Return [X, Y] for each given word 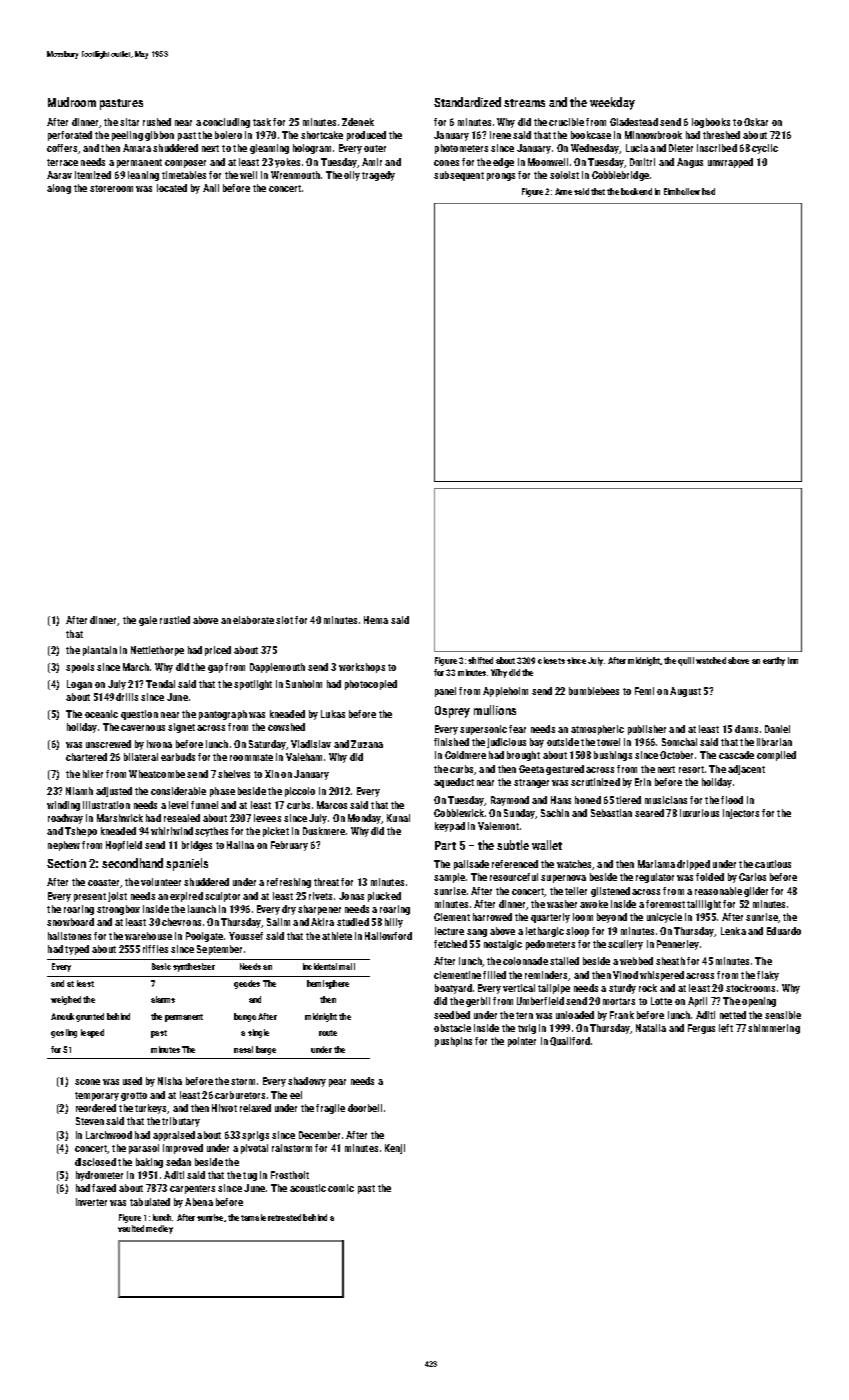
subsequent [459, 176]
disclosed [95, 1162]
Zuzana [367, 744]
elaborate [253, 620]
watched [711, 660]
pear [337, 1083]
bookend [636, 191]
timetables [184, 175]
